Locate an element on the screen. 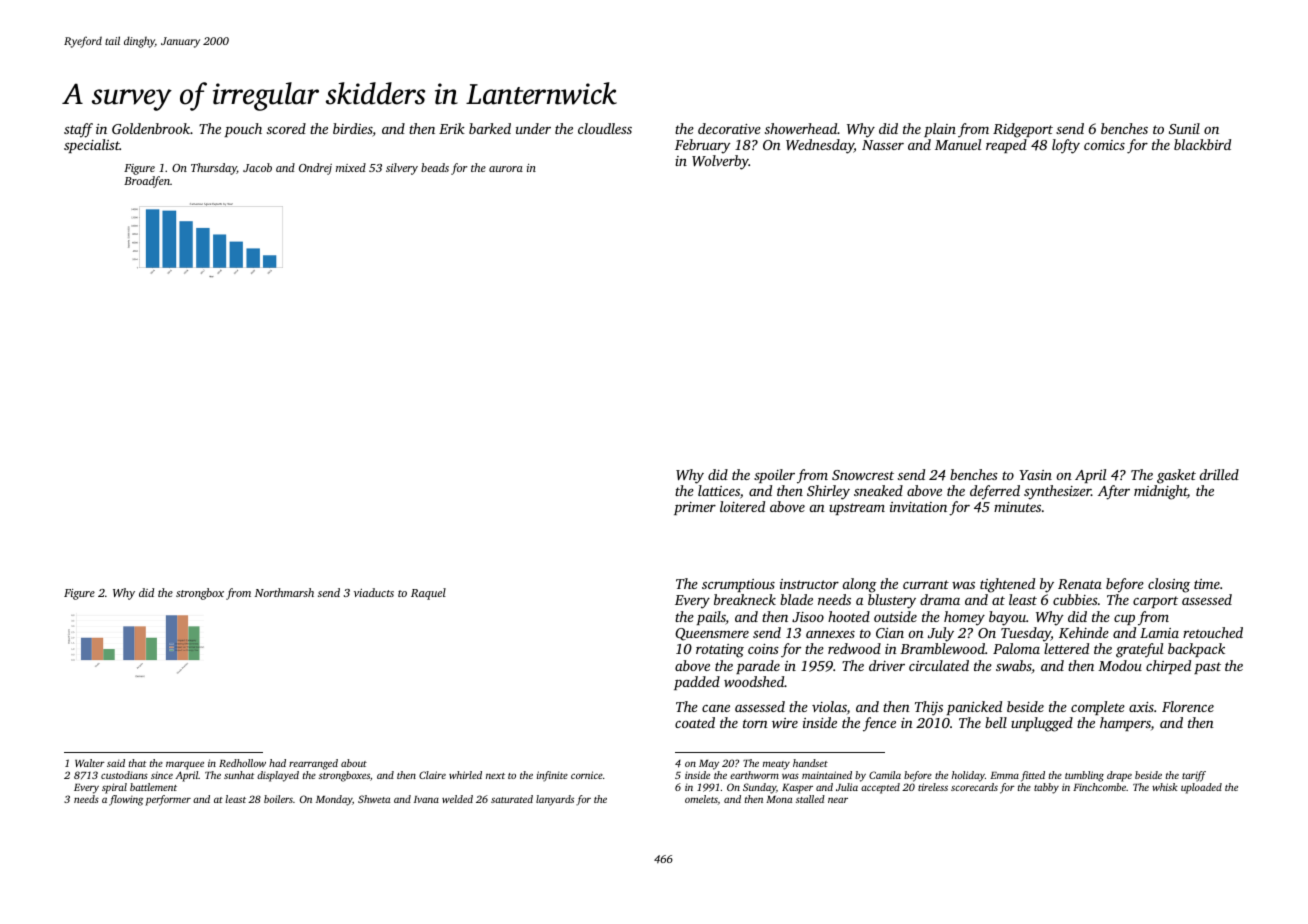 The image size is (1308, 924). Manuel is located at coordinates (958, 144).
